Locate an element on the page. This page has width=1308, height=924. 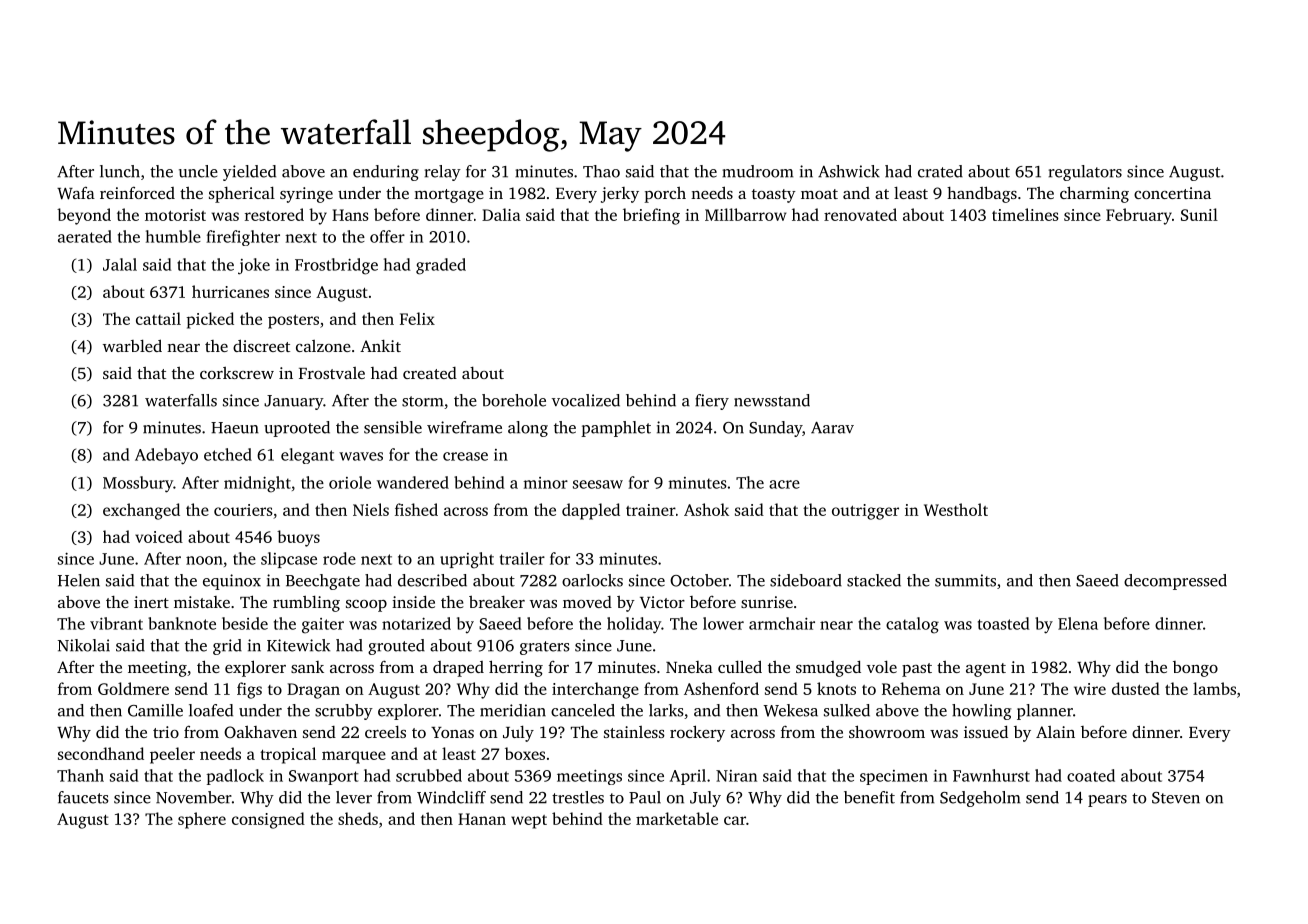
Westholt is located at coordinates (956, 509).
